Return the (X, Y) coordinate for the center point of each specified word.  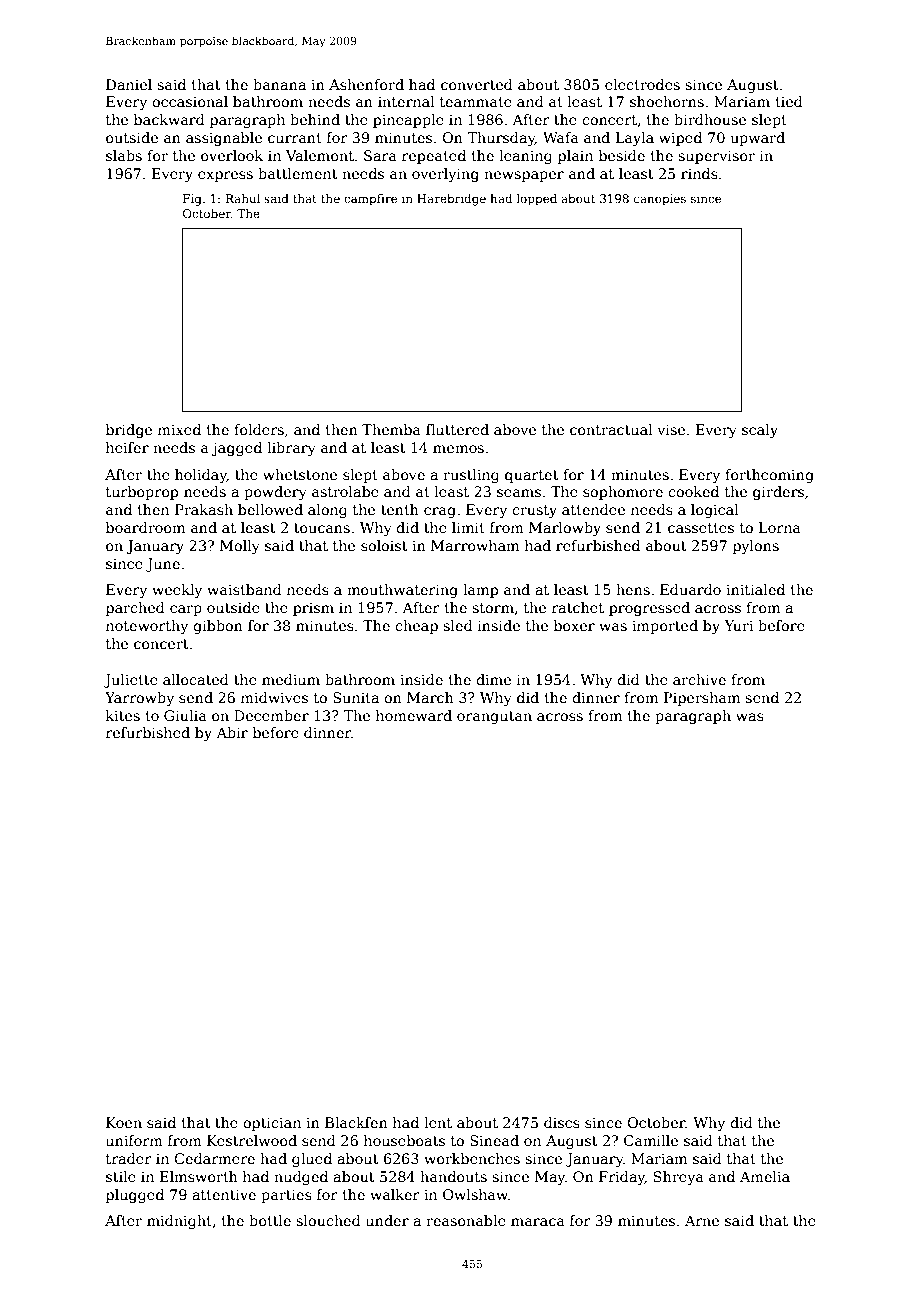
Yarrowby (139, 699)
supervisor (716, 157)
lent (438, 1122)
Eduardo (690, 589)
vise (671, 429)
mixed (179, 429)
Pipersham (702, 699)
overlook (232, 155)
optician (272, 1124)
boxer (574, 625)
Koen (124, 1122)
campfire (370, 200)
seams (519, 493)
